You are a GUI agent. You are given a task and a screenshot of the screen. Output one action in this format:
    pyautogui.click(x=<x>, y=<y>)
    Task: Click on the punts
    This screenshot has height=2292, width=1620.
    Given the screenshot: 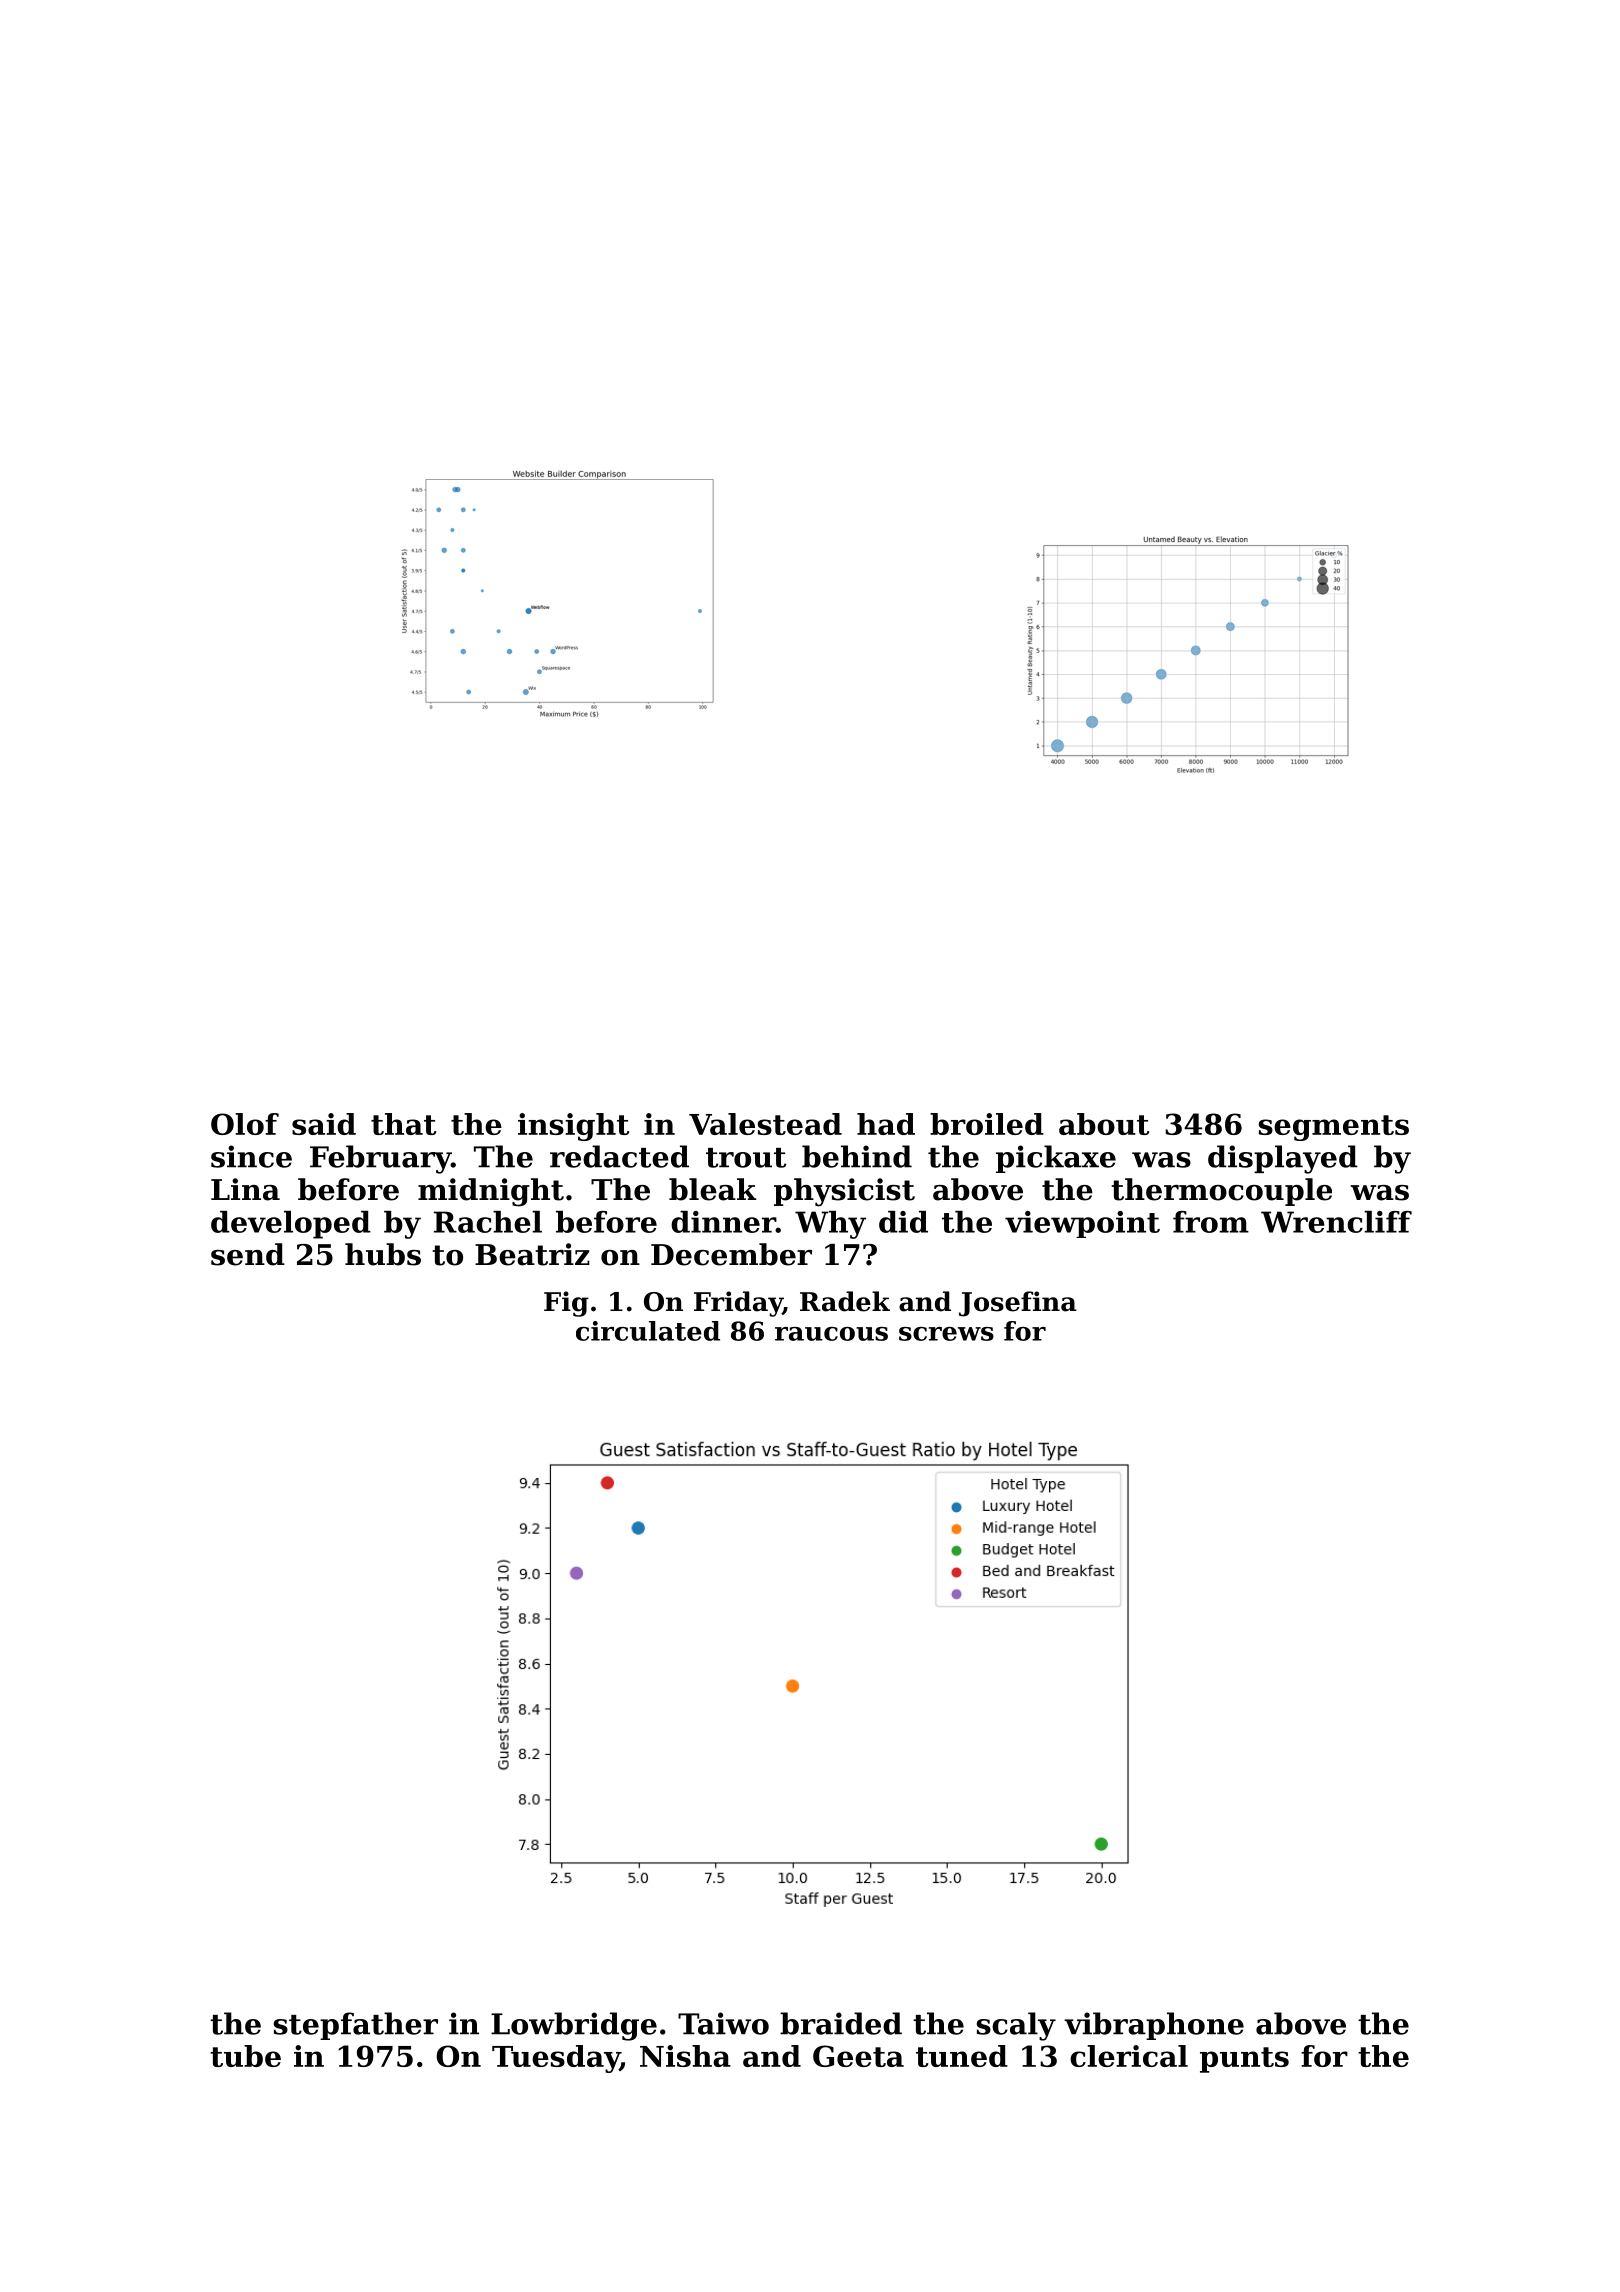 What is the action you would take?
    pyautogui.click(x=1244, y=2060)
